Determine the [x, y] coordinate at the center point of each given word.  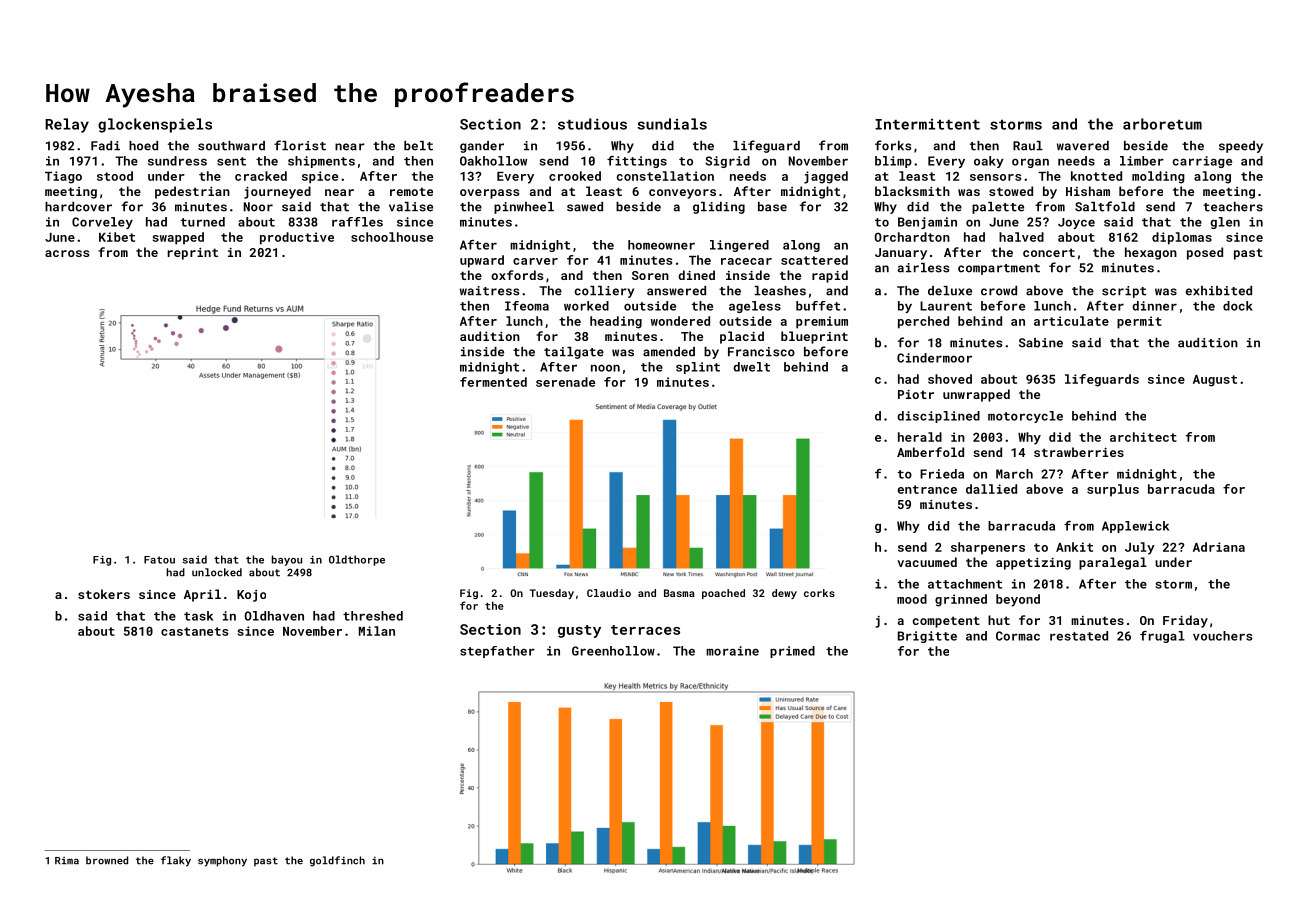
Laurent [946, 306]
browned [107, 860]
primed [792, 652]
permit [1139, 322]
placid [742, 337]
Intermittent [927, 124]
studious [592, 124]
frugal [1162, 637]
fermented [493, 382]
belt [418, 146]
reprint [193, 254]
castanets [194, 631]
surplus [1113, 490]
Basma [679, 593]
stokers [104, 594]
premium [822, 322]
